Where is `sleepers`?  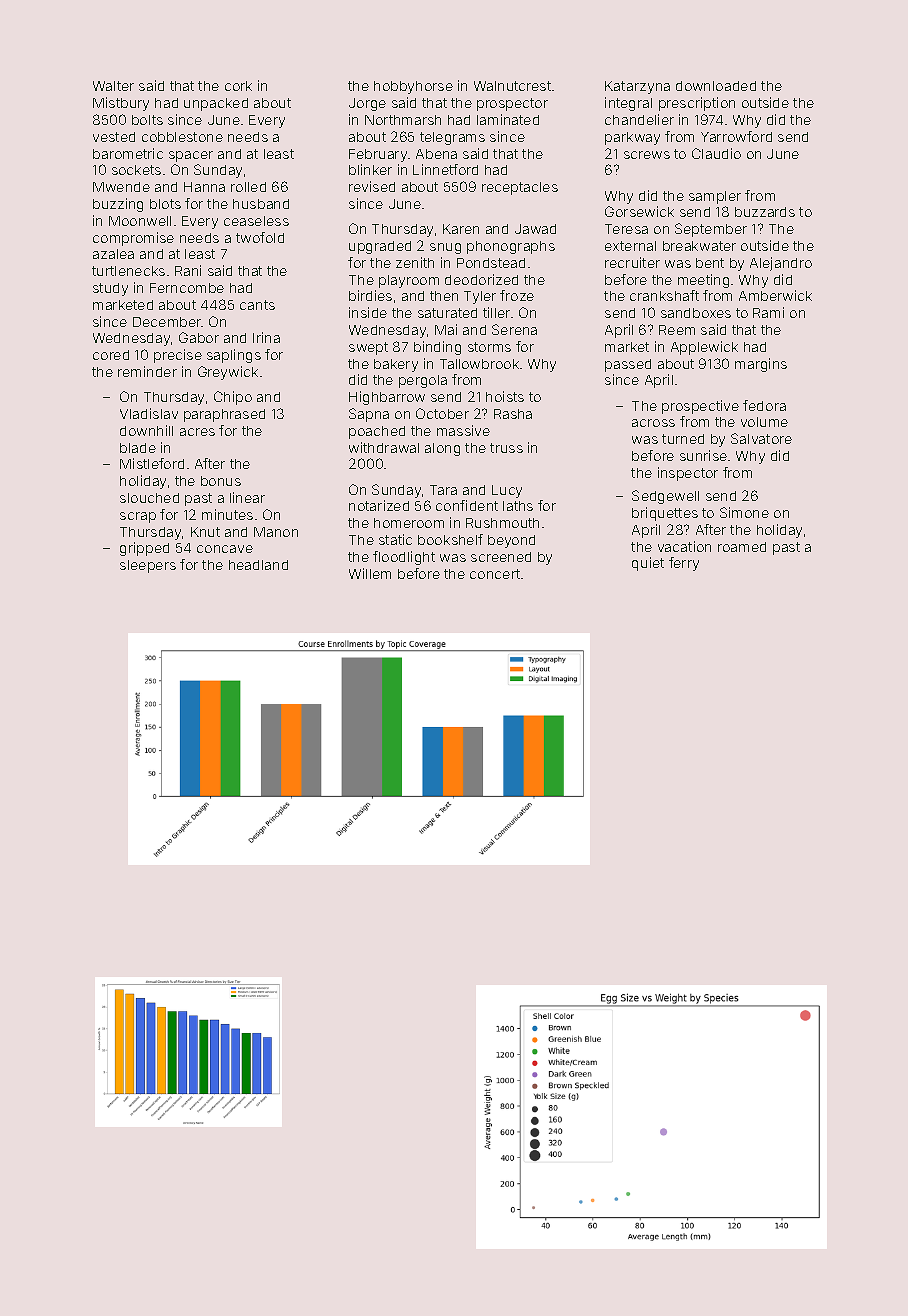
sleepers is located at coordinates (148, 566).
